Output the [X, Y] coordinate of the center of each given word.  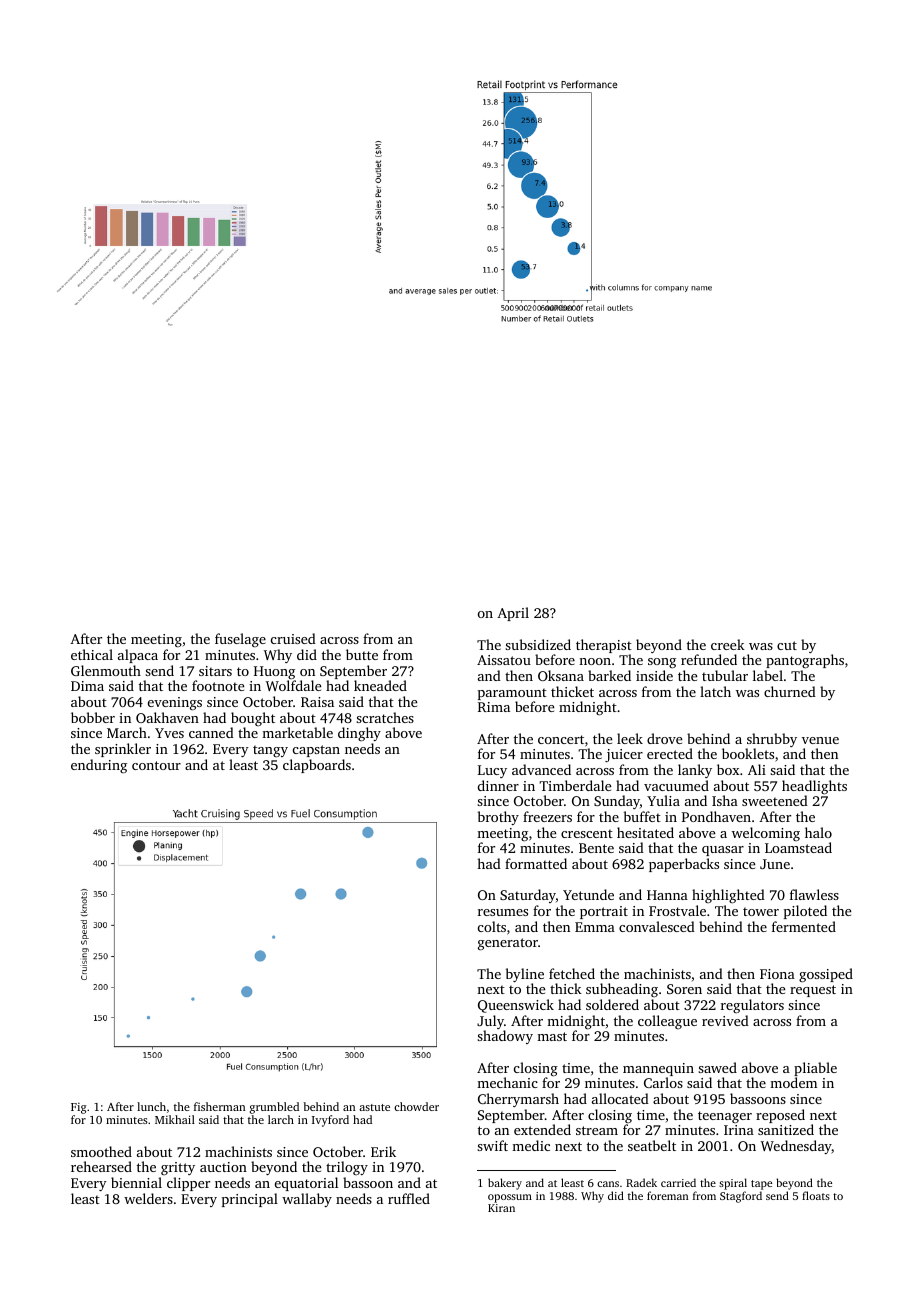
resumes [503, 912]
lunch [151, 1106]
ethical [92, 654]
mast [552, 1036]
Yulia [663, 800]
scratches [385, 717]
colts [492, 926]
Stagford [741, 1197]
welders [148, 1198]
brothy [498, 818]
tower [761, 911]
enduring [99, 766]
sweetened [775, 800]
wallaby [307, 1200]
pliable [815, 1069]
